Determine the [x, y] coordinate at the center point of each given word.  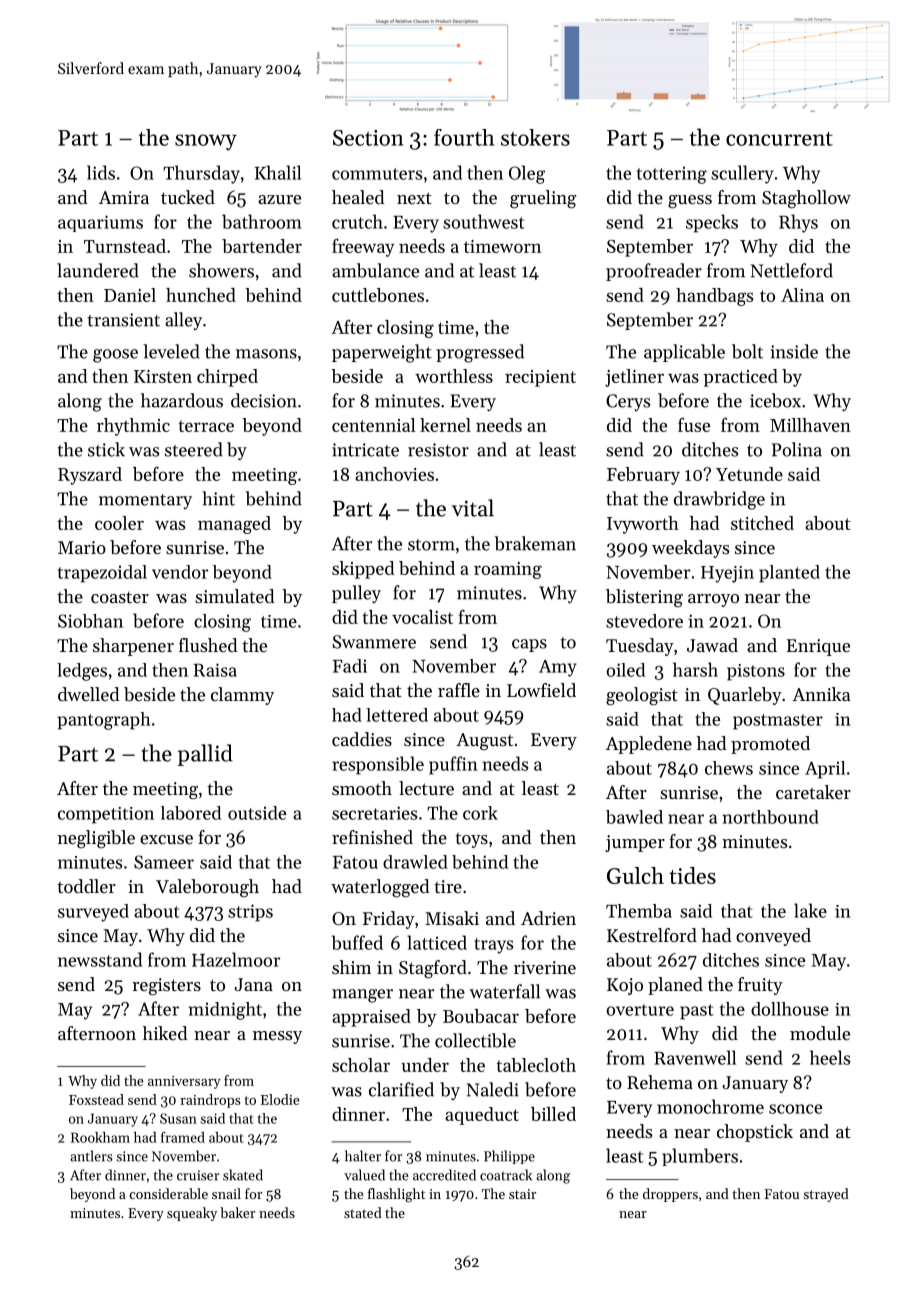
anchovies [394, 474]
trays [493, 946]
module [820, 1033]
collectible [475, 1040]
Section [368, 138]
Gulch [635, 875]
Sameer [164, 862]
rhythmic [133, 427]
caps [529, 645]
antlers [91, 1156]
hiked [165, 1033]
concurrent [779, 138]
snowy [206, 142]
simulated [235, 596]
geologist [642, 696]
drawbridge [719, 500]
